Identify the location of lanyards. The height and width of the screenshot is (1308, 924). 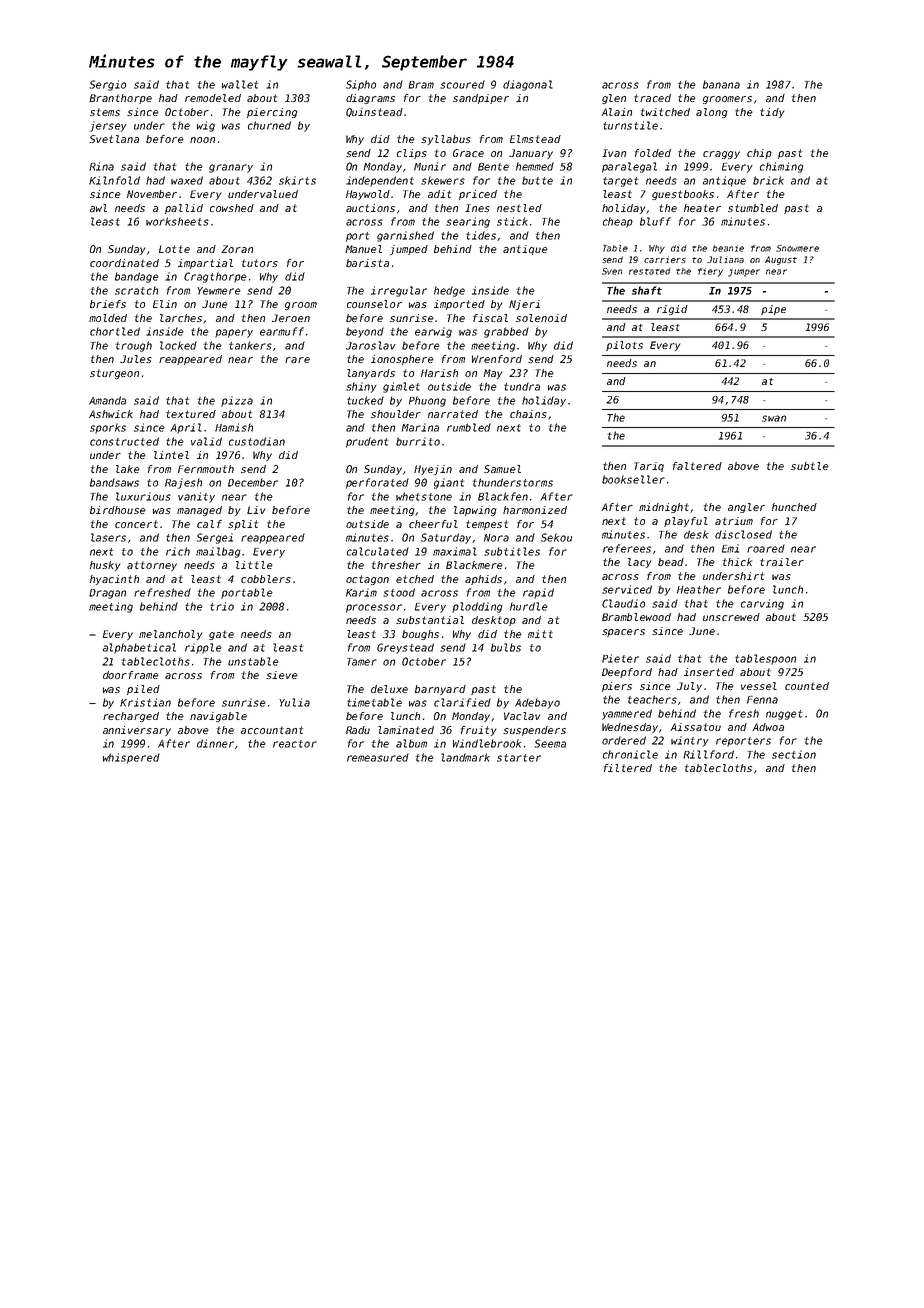
(371, 374).
